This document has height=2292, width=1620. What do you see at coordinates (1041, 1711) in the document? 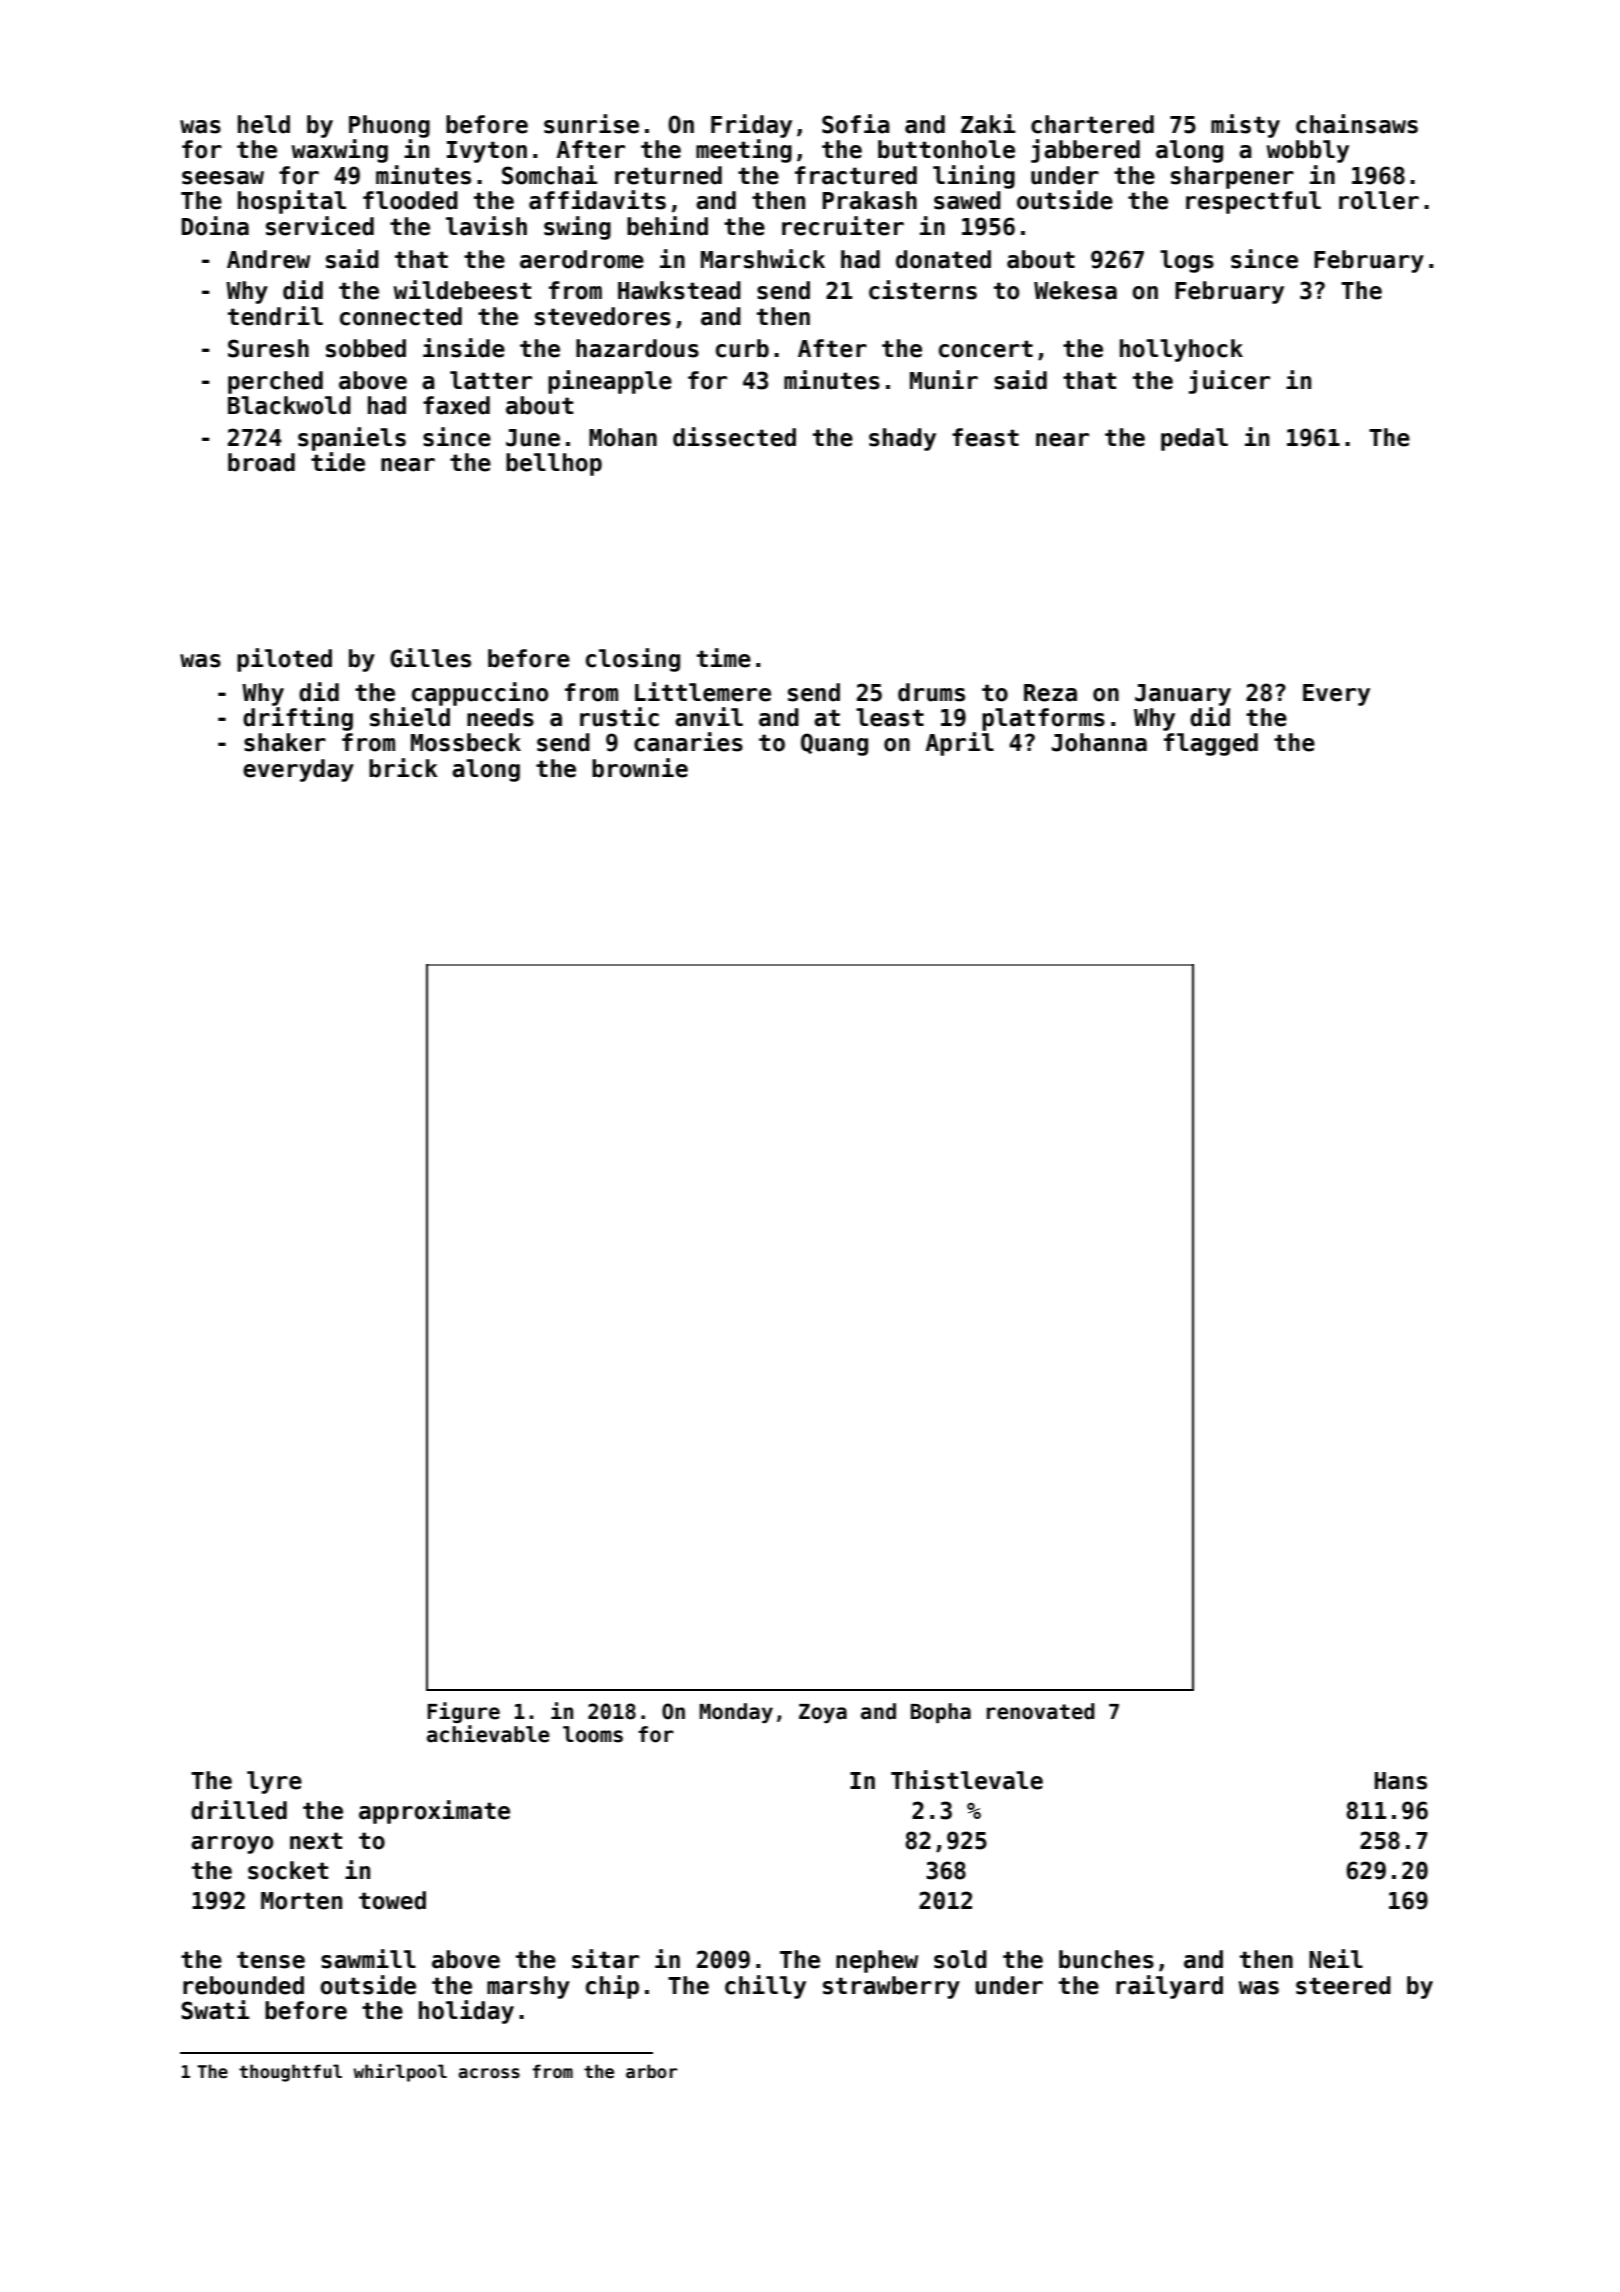
I see `renovated` at bounding box center [1041, 1711].
